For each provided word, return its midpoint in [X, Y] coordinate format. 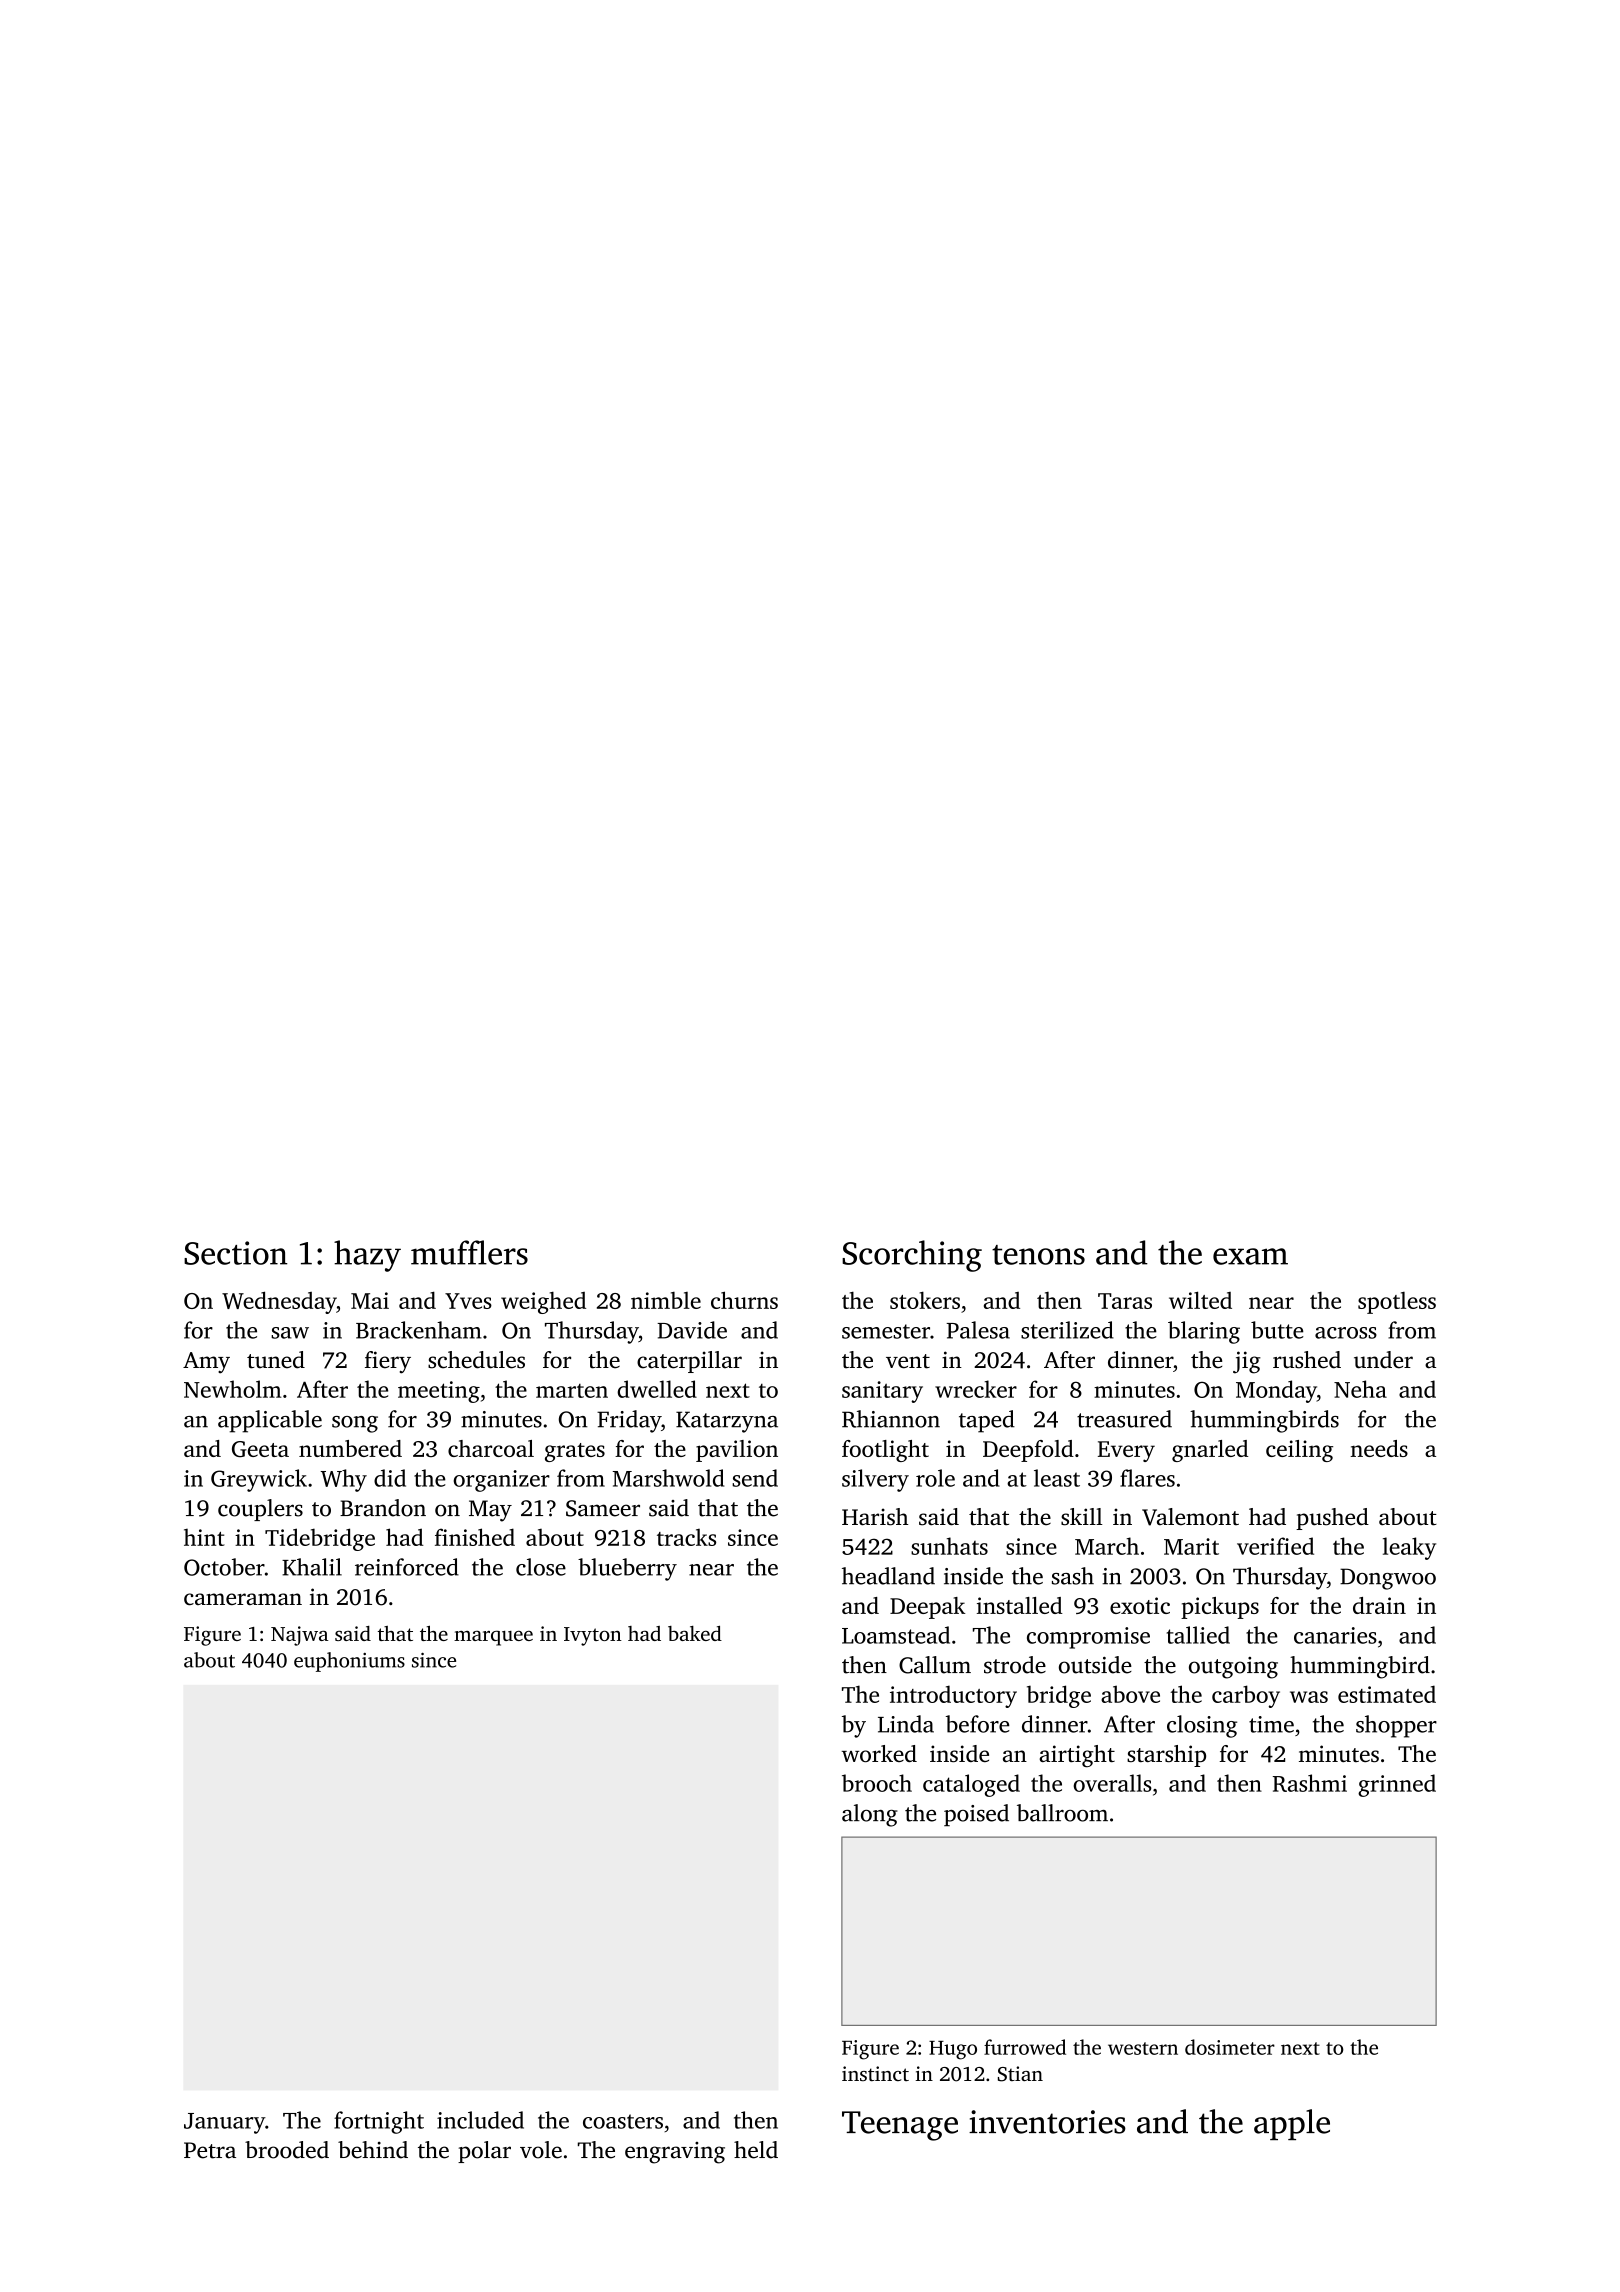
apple [1292, 2124]
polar [484, 2152]
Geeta [260, 1449]
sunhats [949, 1546]
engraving [675, 2153]
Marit [1191, 1546]
